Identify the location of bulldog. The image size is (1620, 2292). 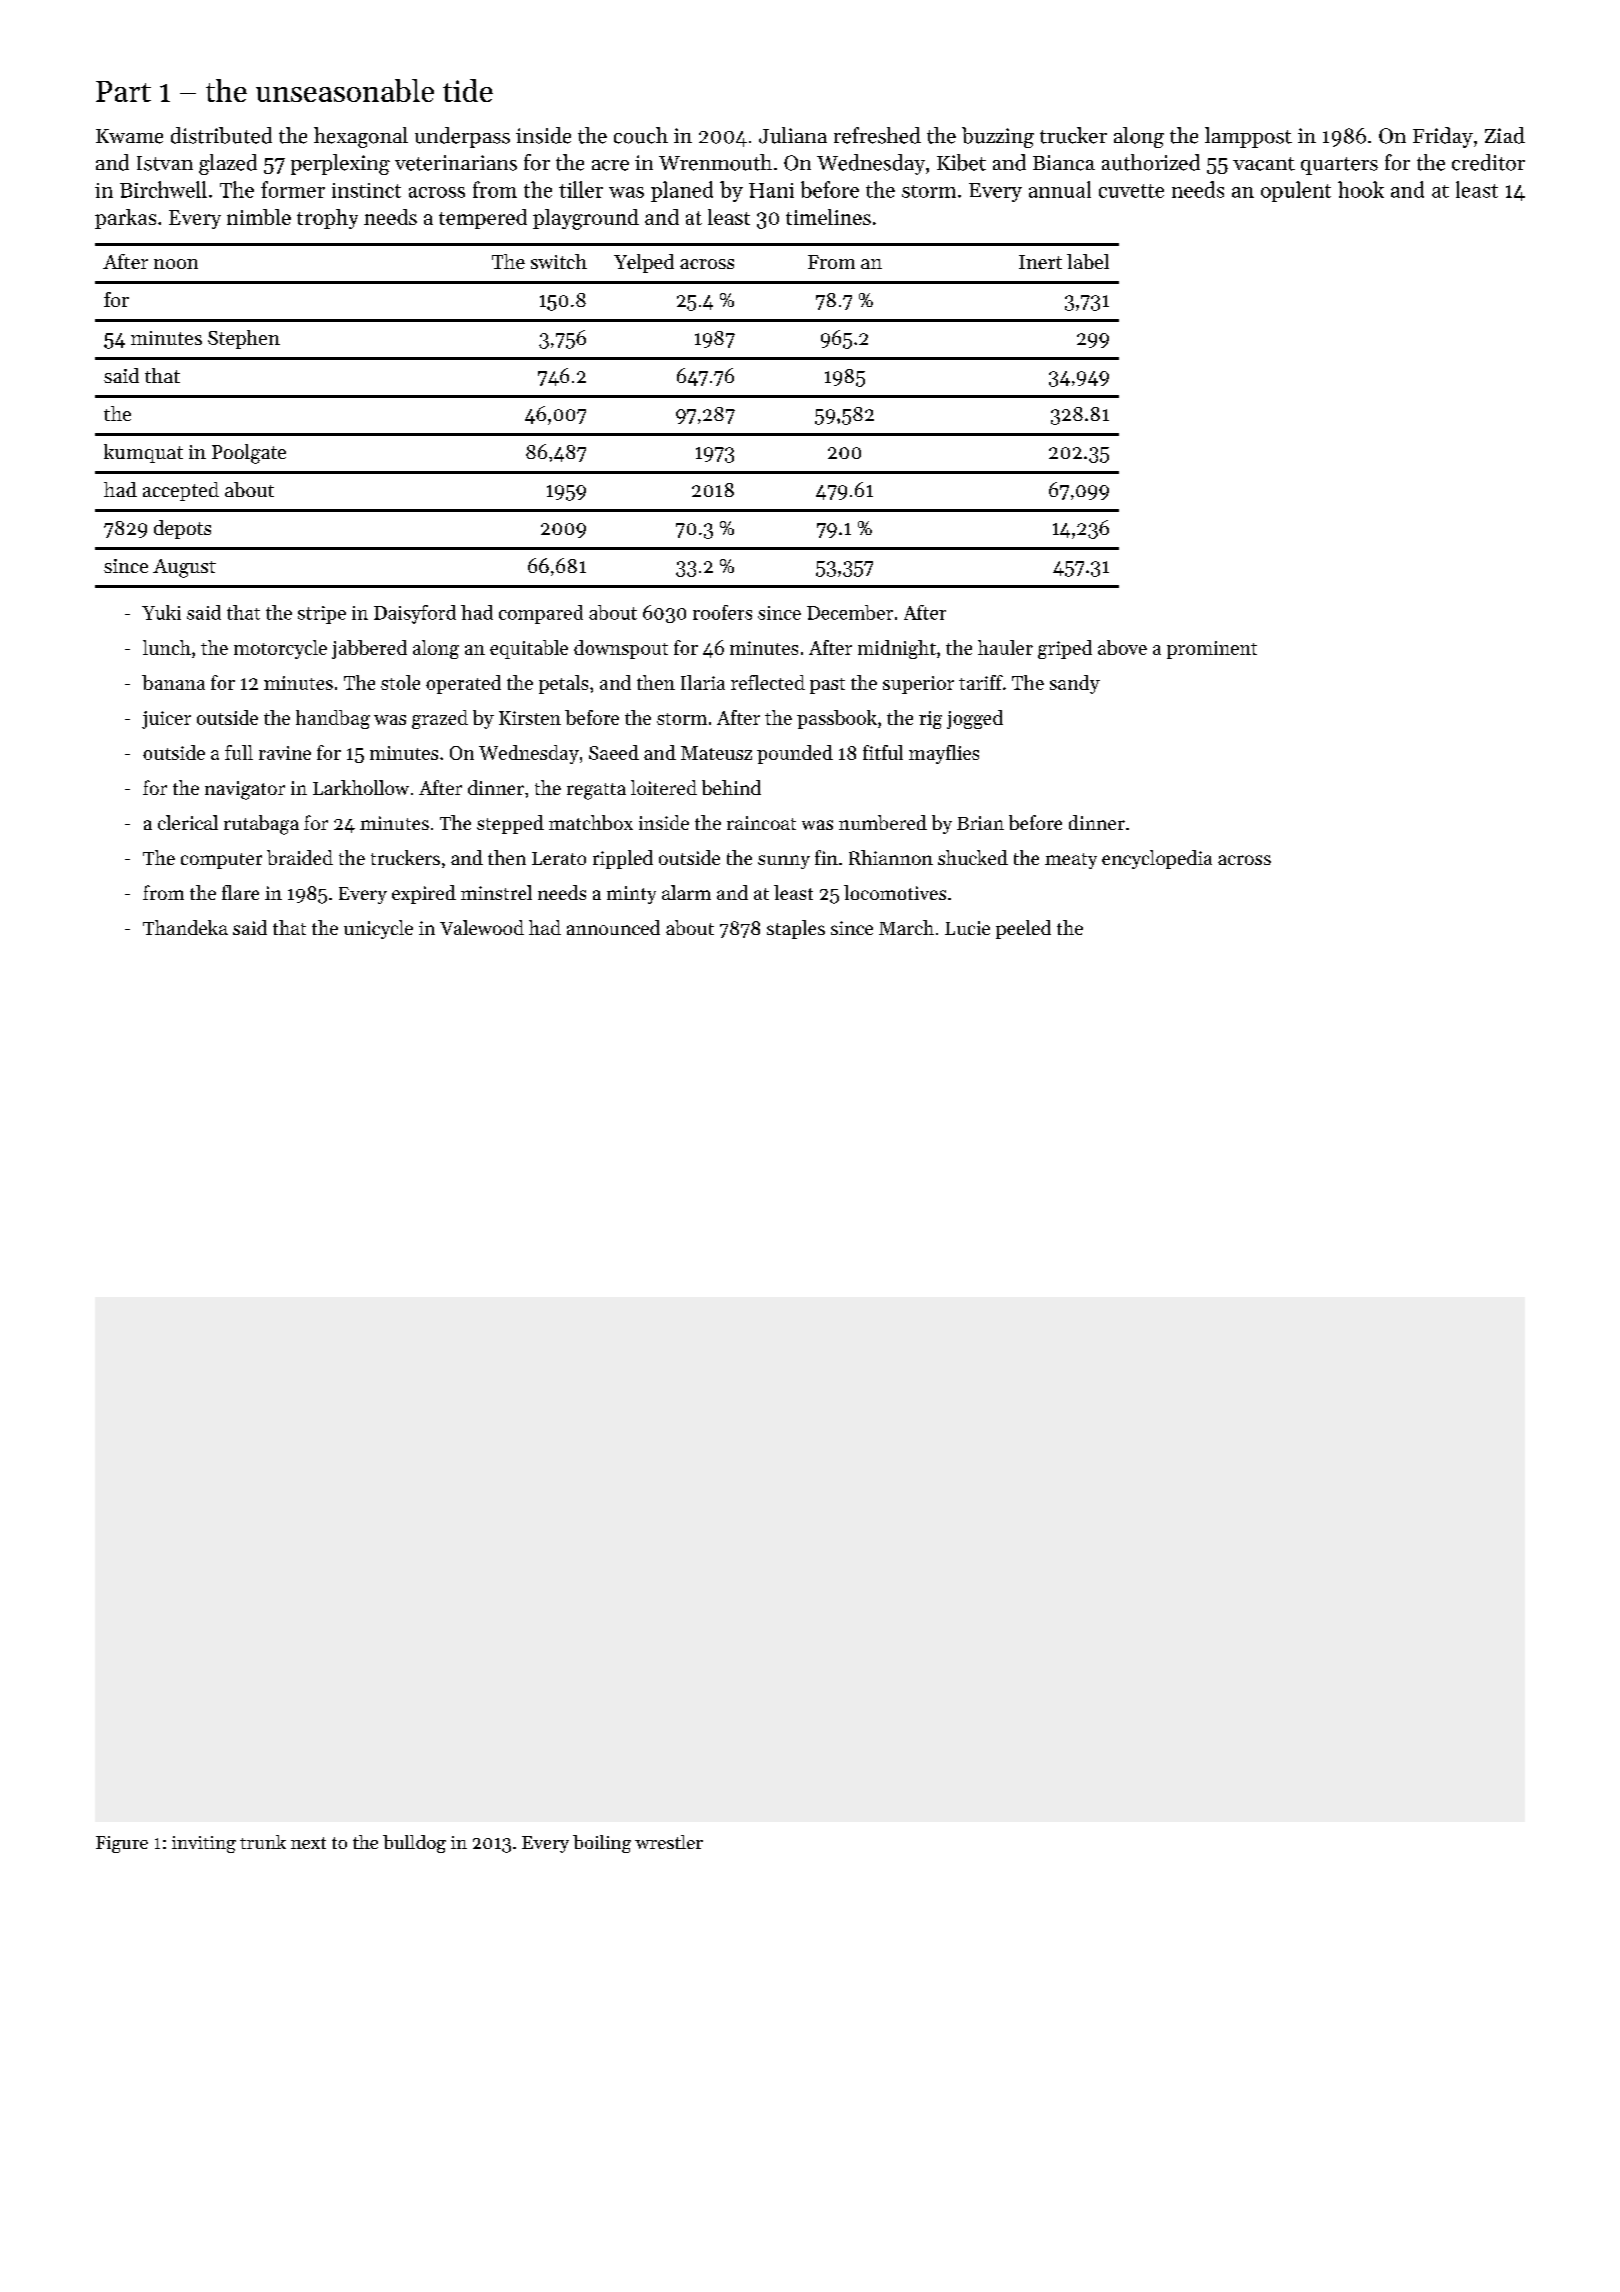
(414, 1844).
